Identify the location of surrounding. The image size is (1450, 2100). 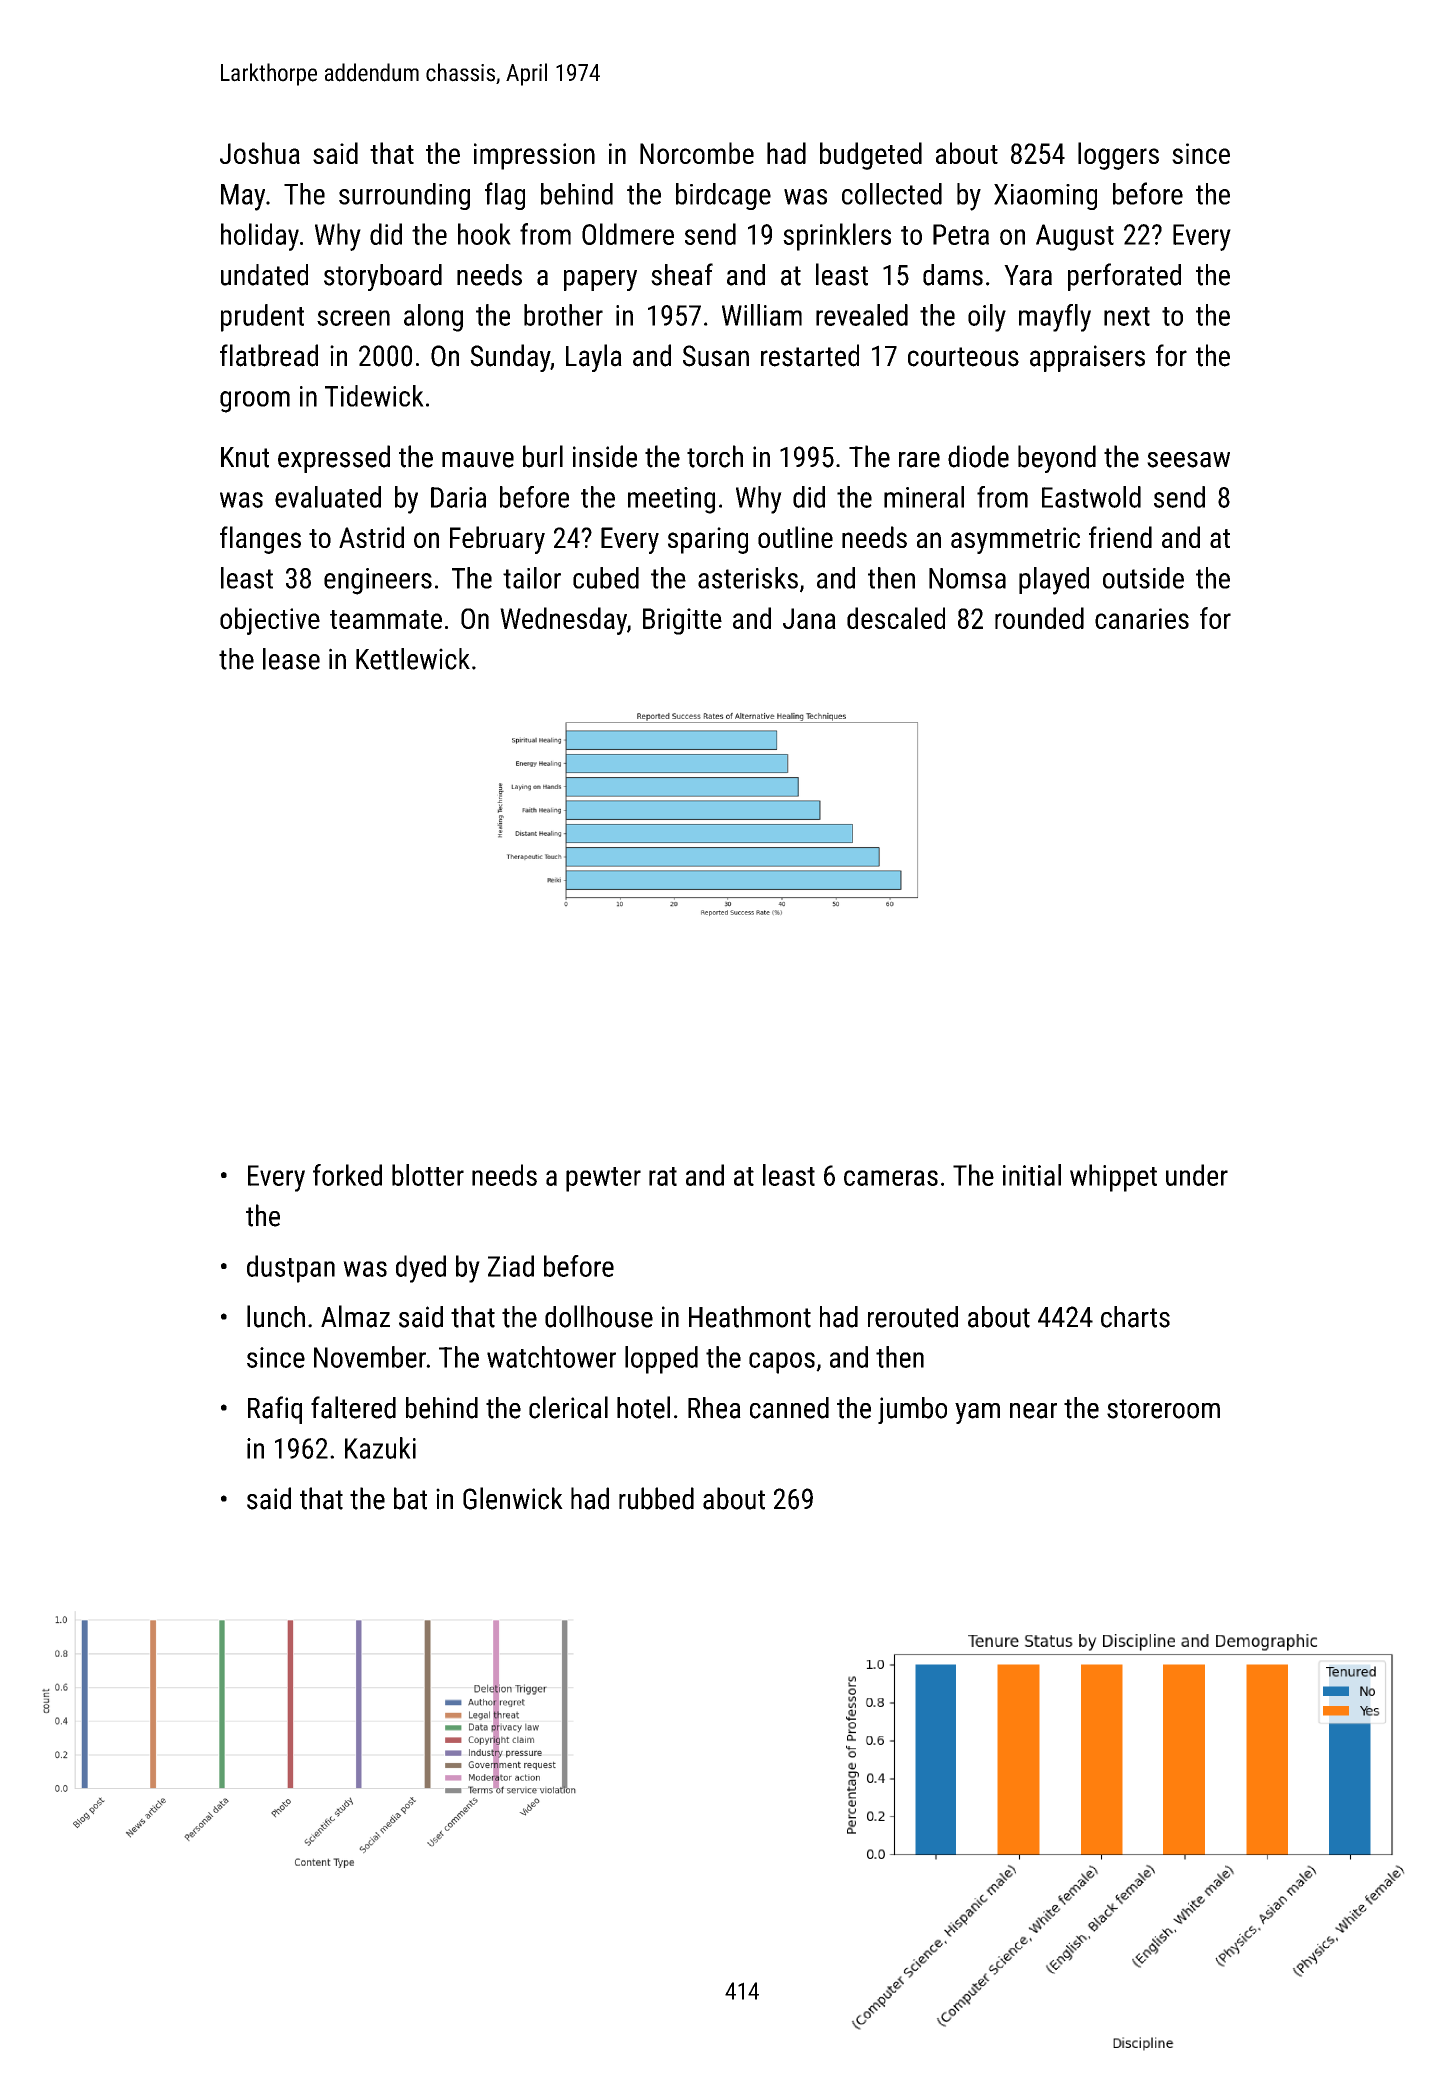
(404, 196).
